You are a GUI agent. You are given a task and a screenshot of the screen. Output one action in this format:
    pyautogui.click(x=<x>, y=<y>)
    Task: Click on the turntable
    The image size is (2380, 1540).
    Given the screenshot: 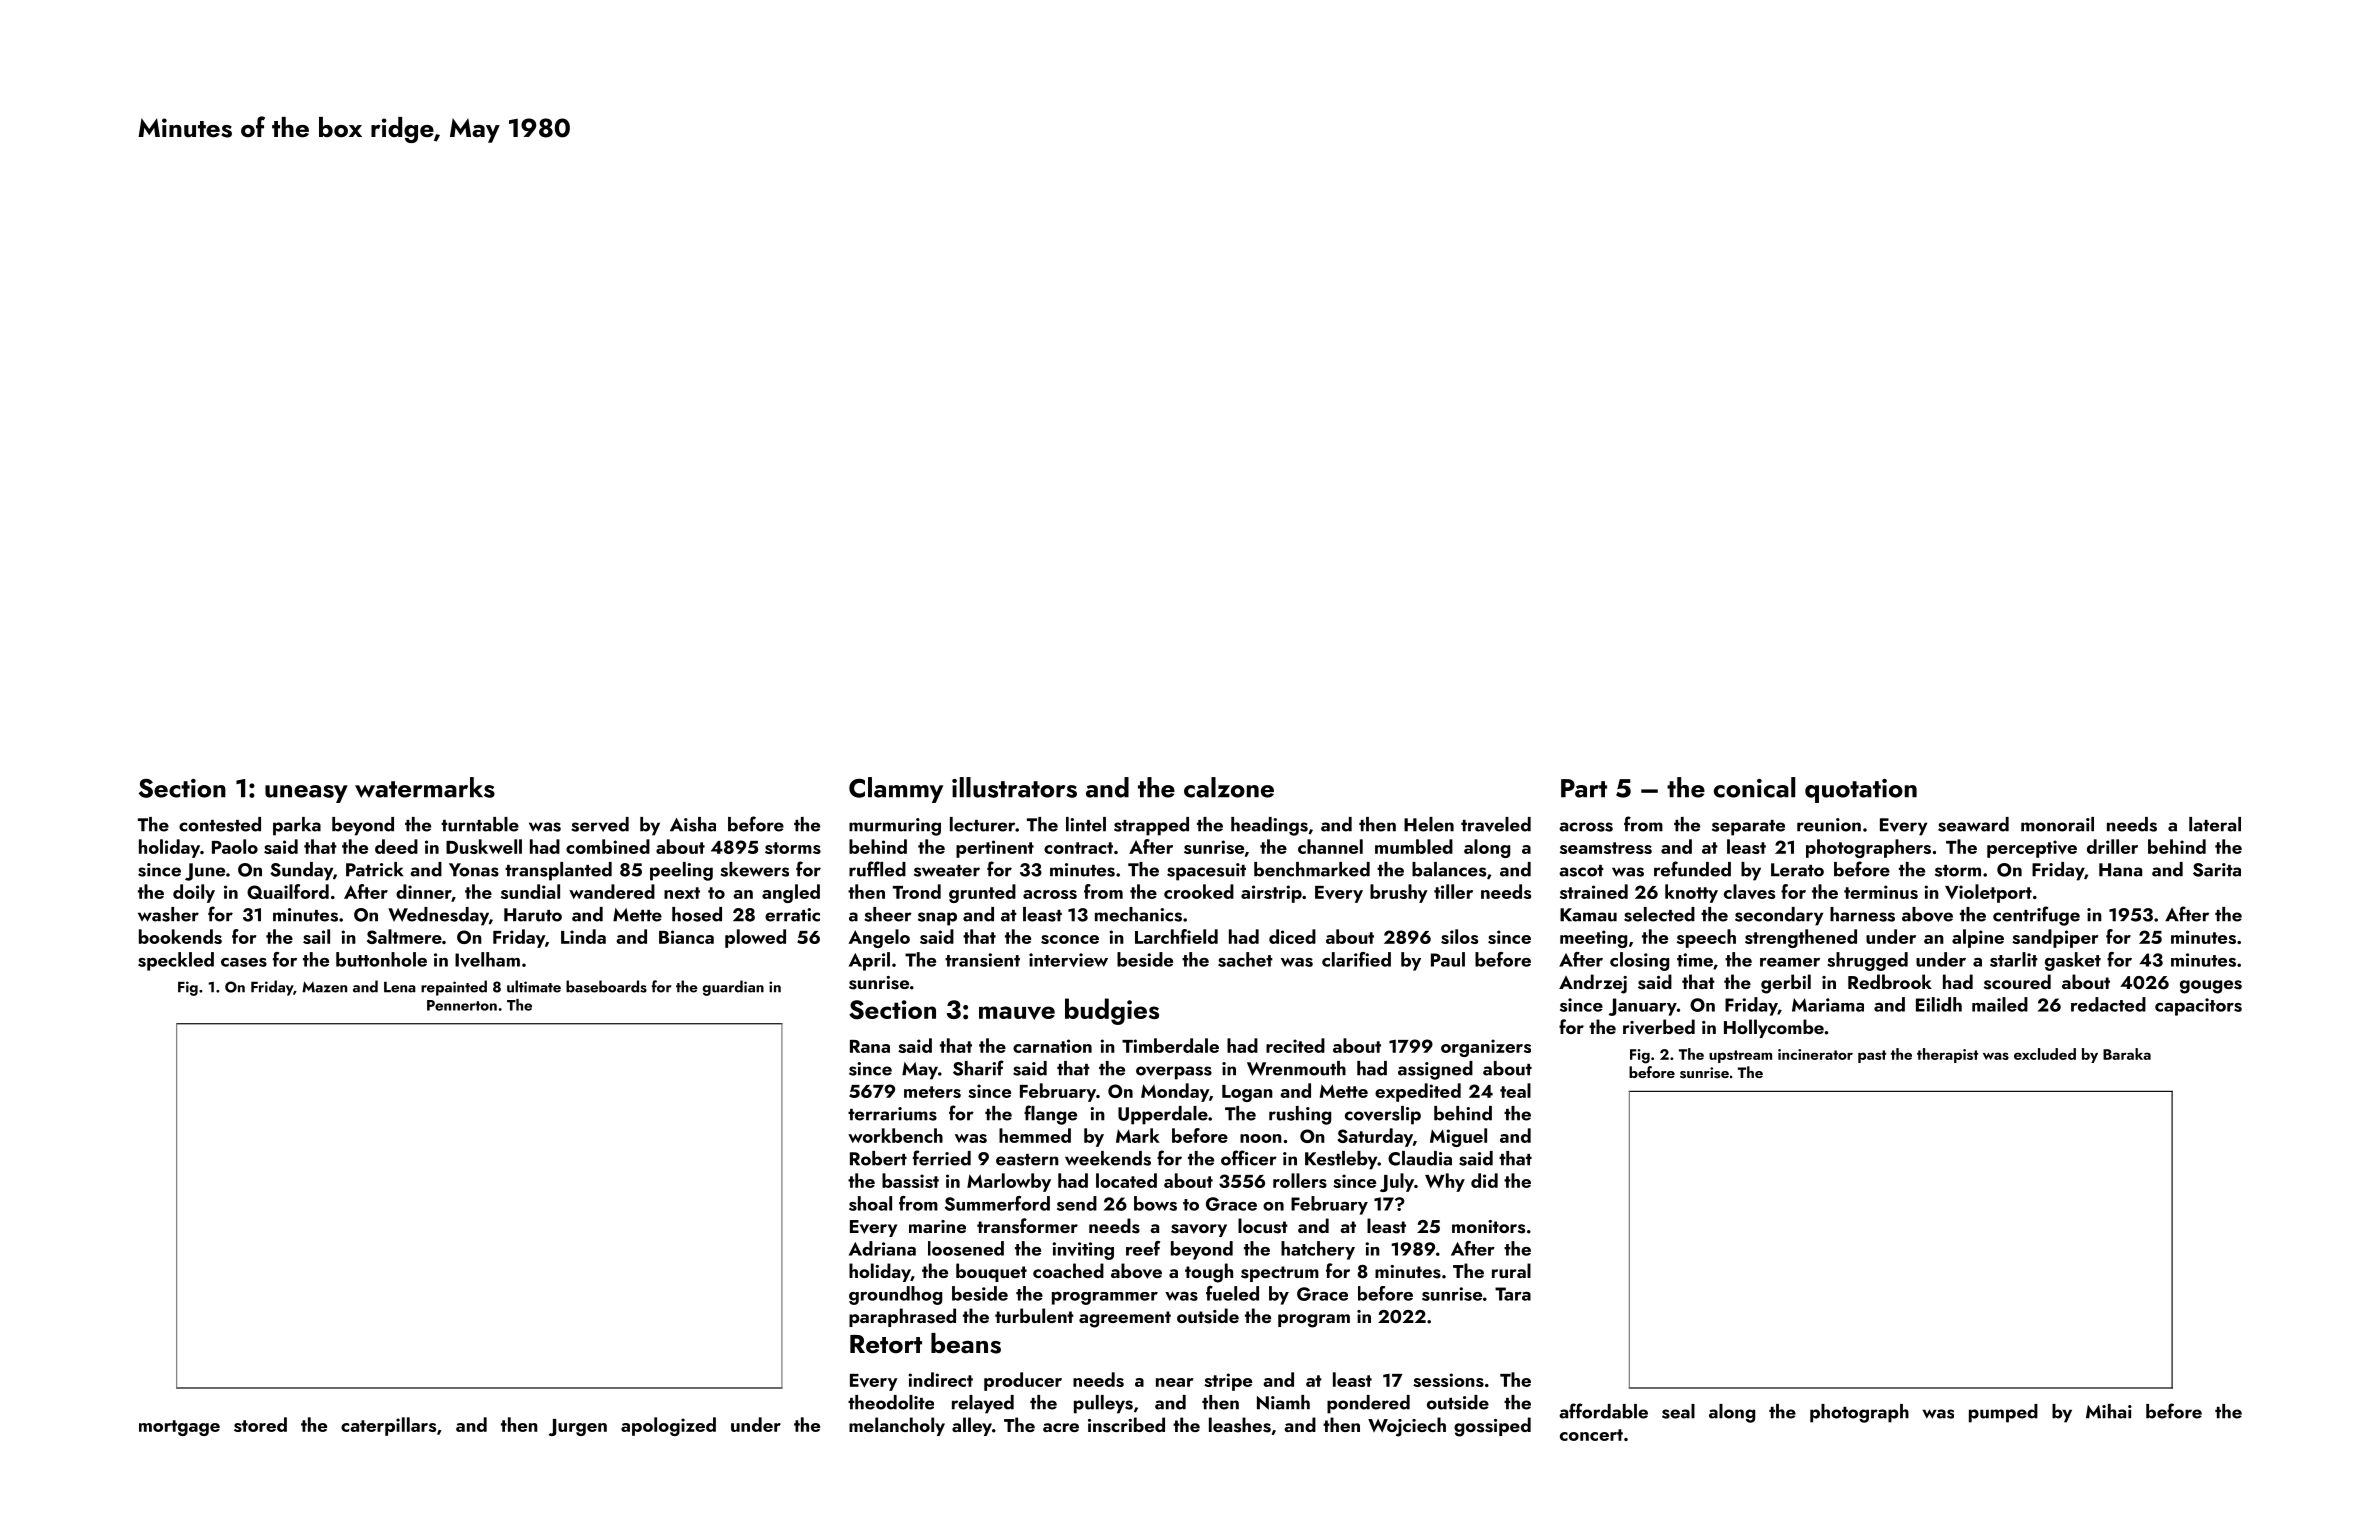 What is the action you would take?
    pyautogui.click(x=480, y=824)
